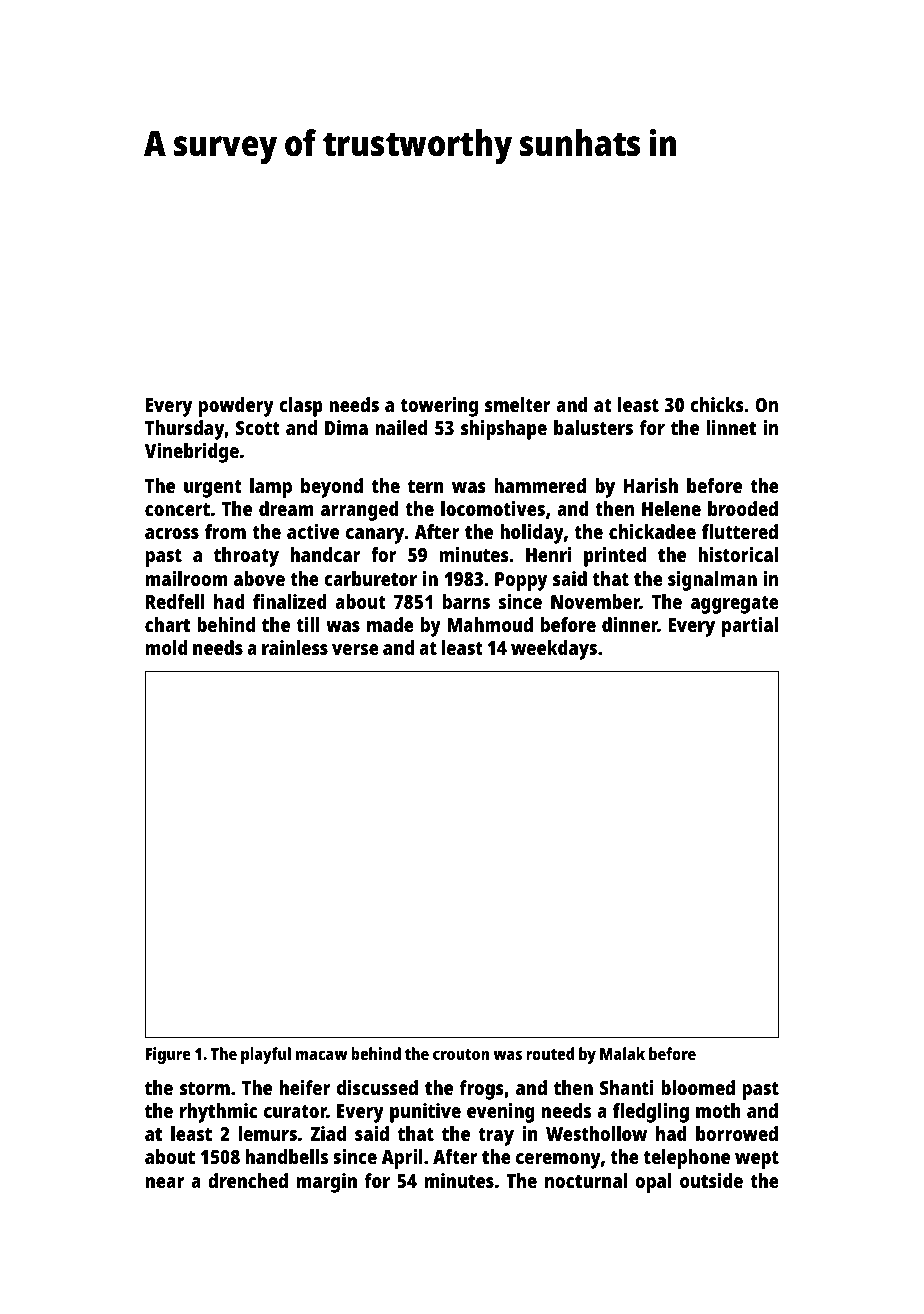 The image size is (924, 1314). What do you see at coordinates (622, 1053) in the screenshot?
I see `Malak` at bounding box center [622, 1053].
